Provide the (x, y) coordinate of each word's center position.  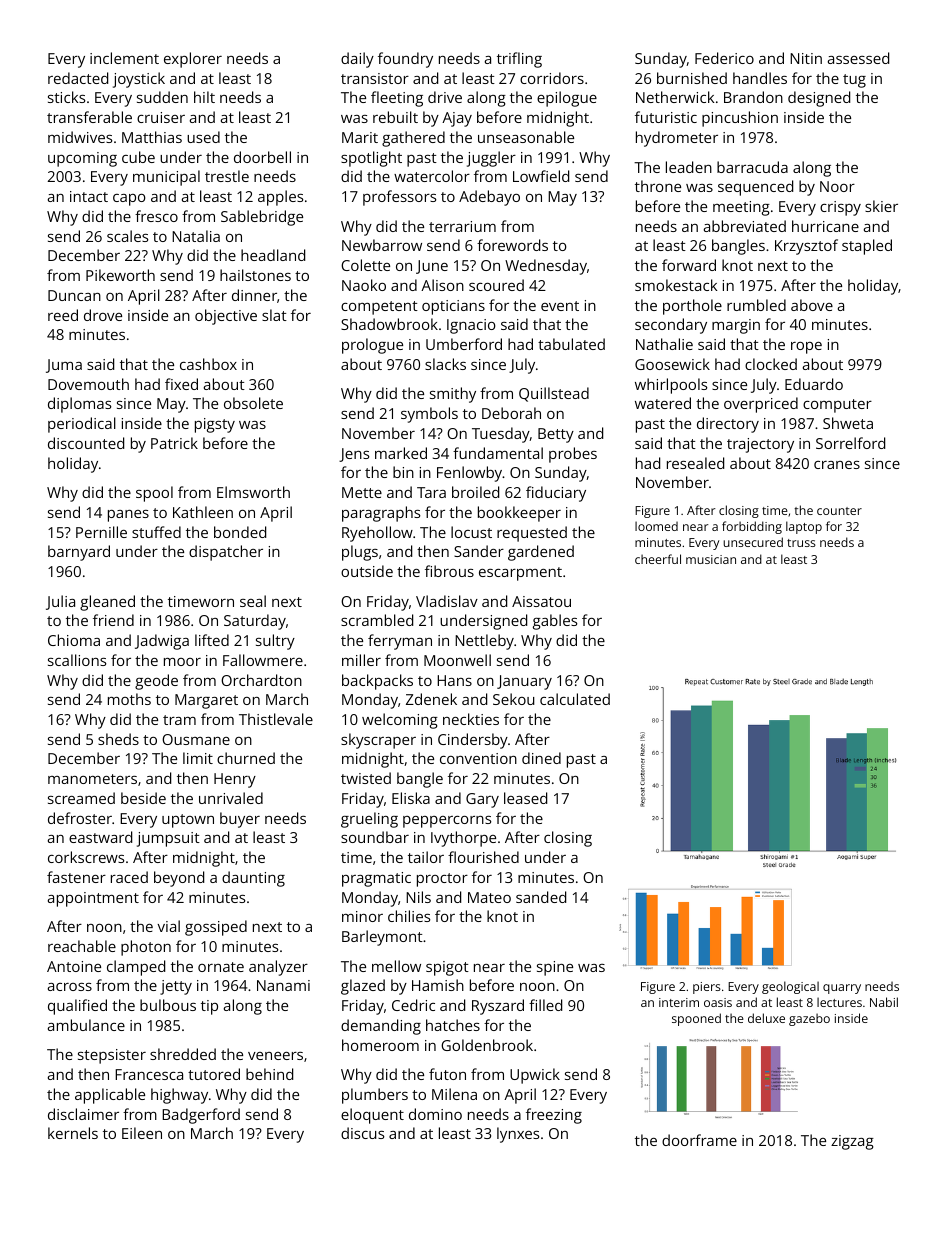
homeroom (380, 1045)
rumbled (756, 305)
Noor (837, 186)
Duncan (74, 295)
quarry (842, 989)
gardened (541, 553)
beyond (179, 879)
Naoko (364, 285)
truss (801, 543)
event (560, 306)
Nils (418, 897)
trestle (227, 176)
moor (182, 662)
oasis (718, 1002)
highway (179, 1096)
